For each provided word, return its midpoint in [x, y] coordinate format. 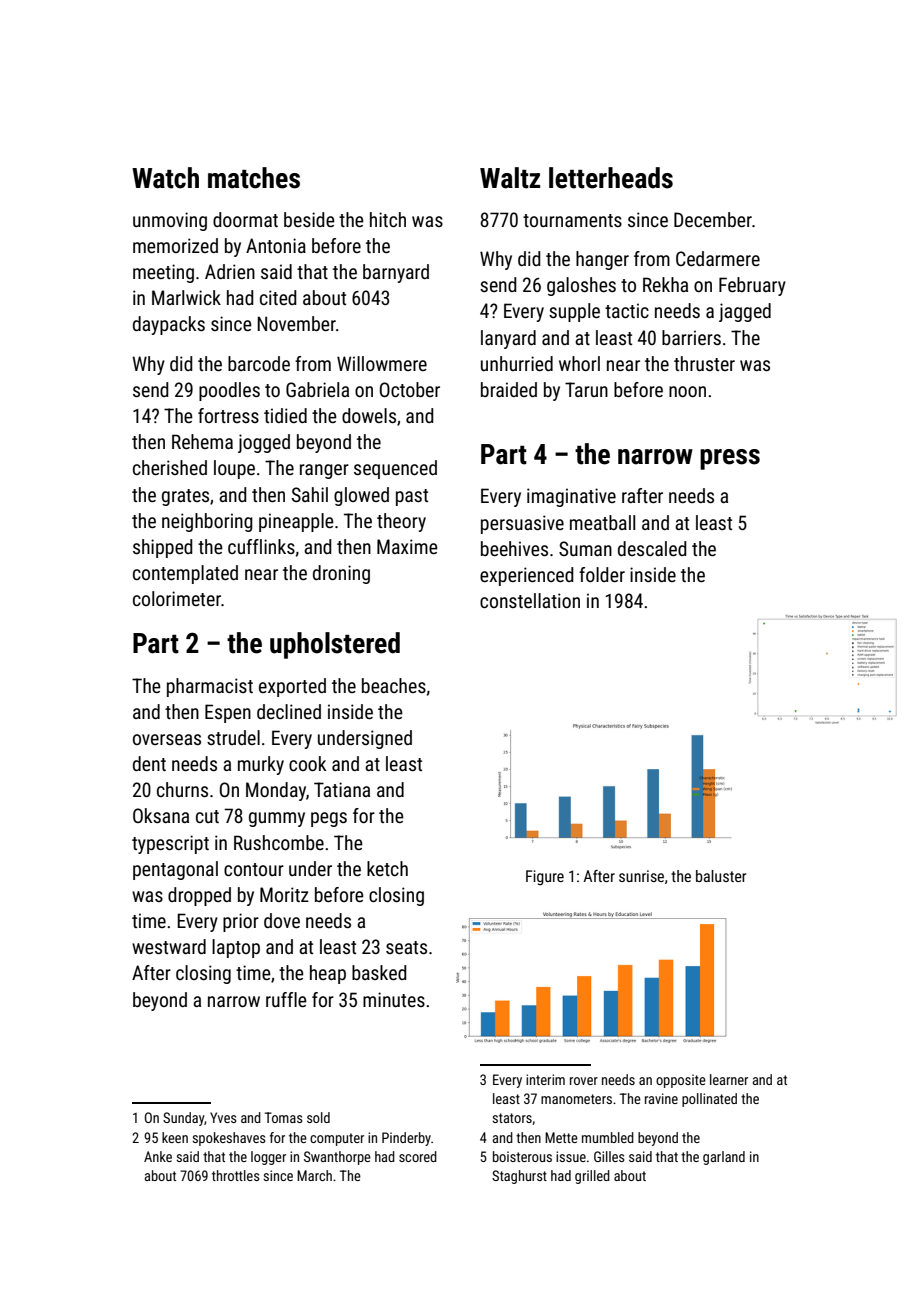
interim [545, 1079]
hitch [388, 219]
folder [602, 574]
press [730, 459]
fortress [228, 415]
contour [254, 869]
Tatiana [342, 789]
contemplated [185, 574]
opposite [681, 1081]
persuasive [522, 524]
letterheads [611, 178]
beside [309, 219]
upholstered [335, 645]
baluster [721, 876]
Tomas [284, 1117]
